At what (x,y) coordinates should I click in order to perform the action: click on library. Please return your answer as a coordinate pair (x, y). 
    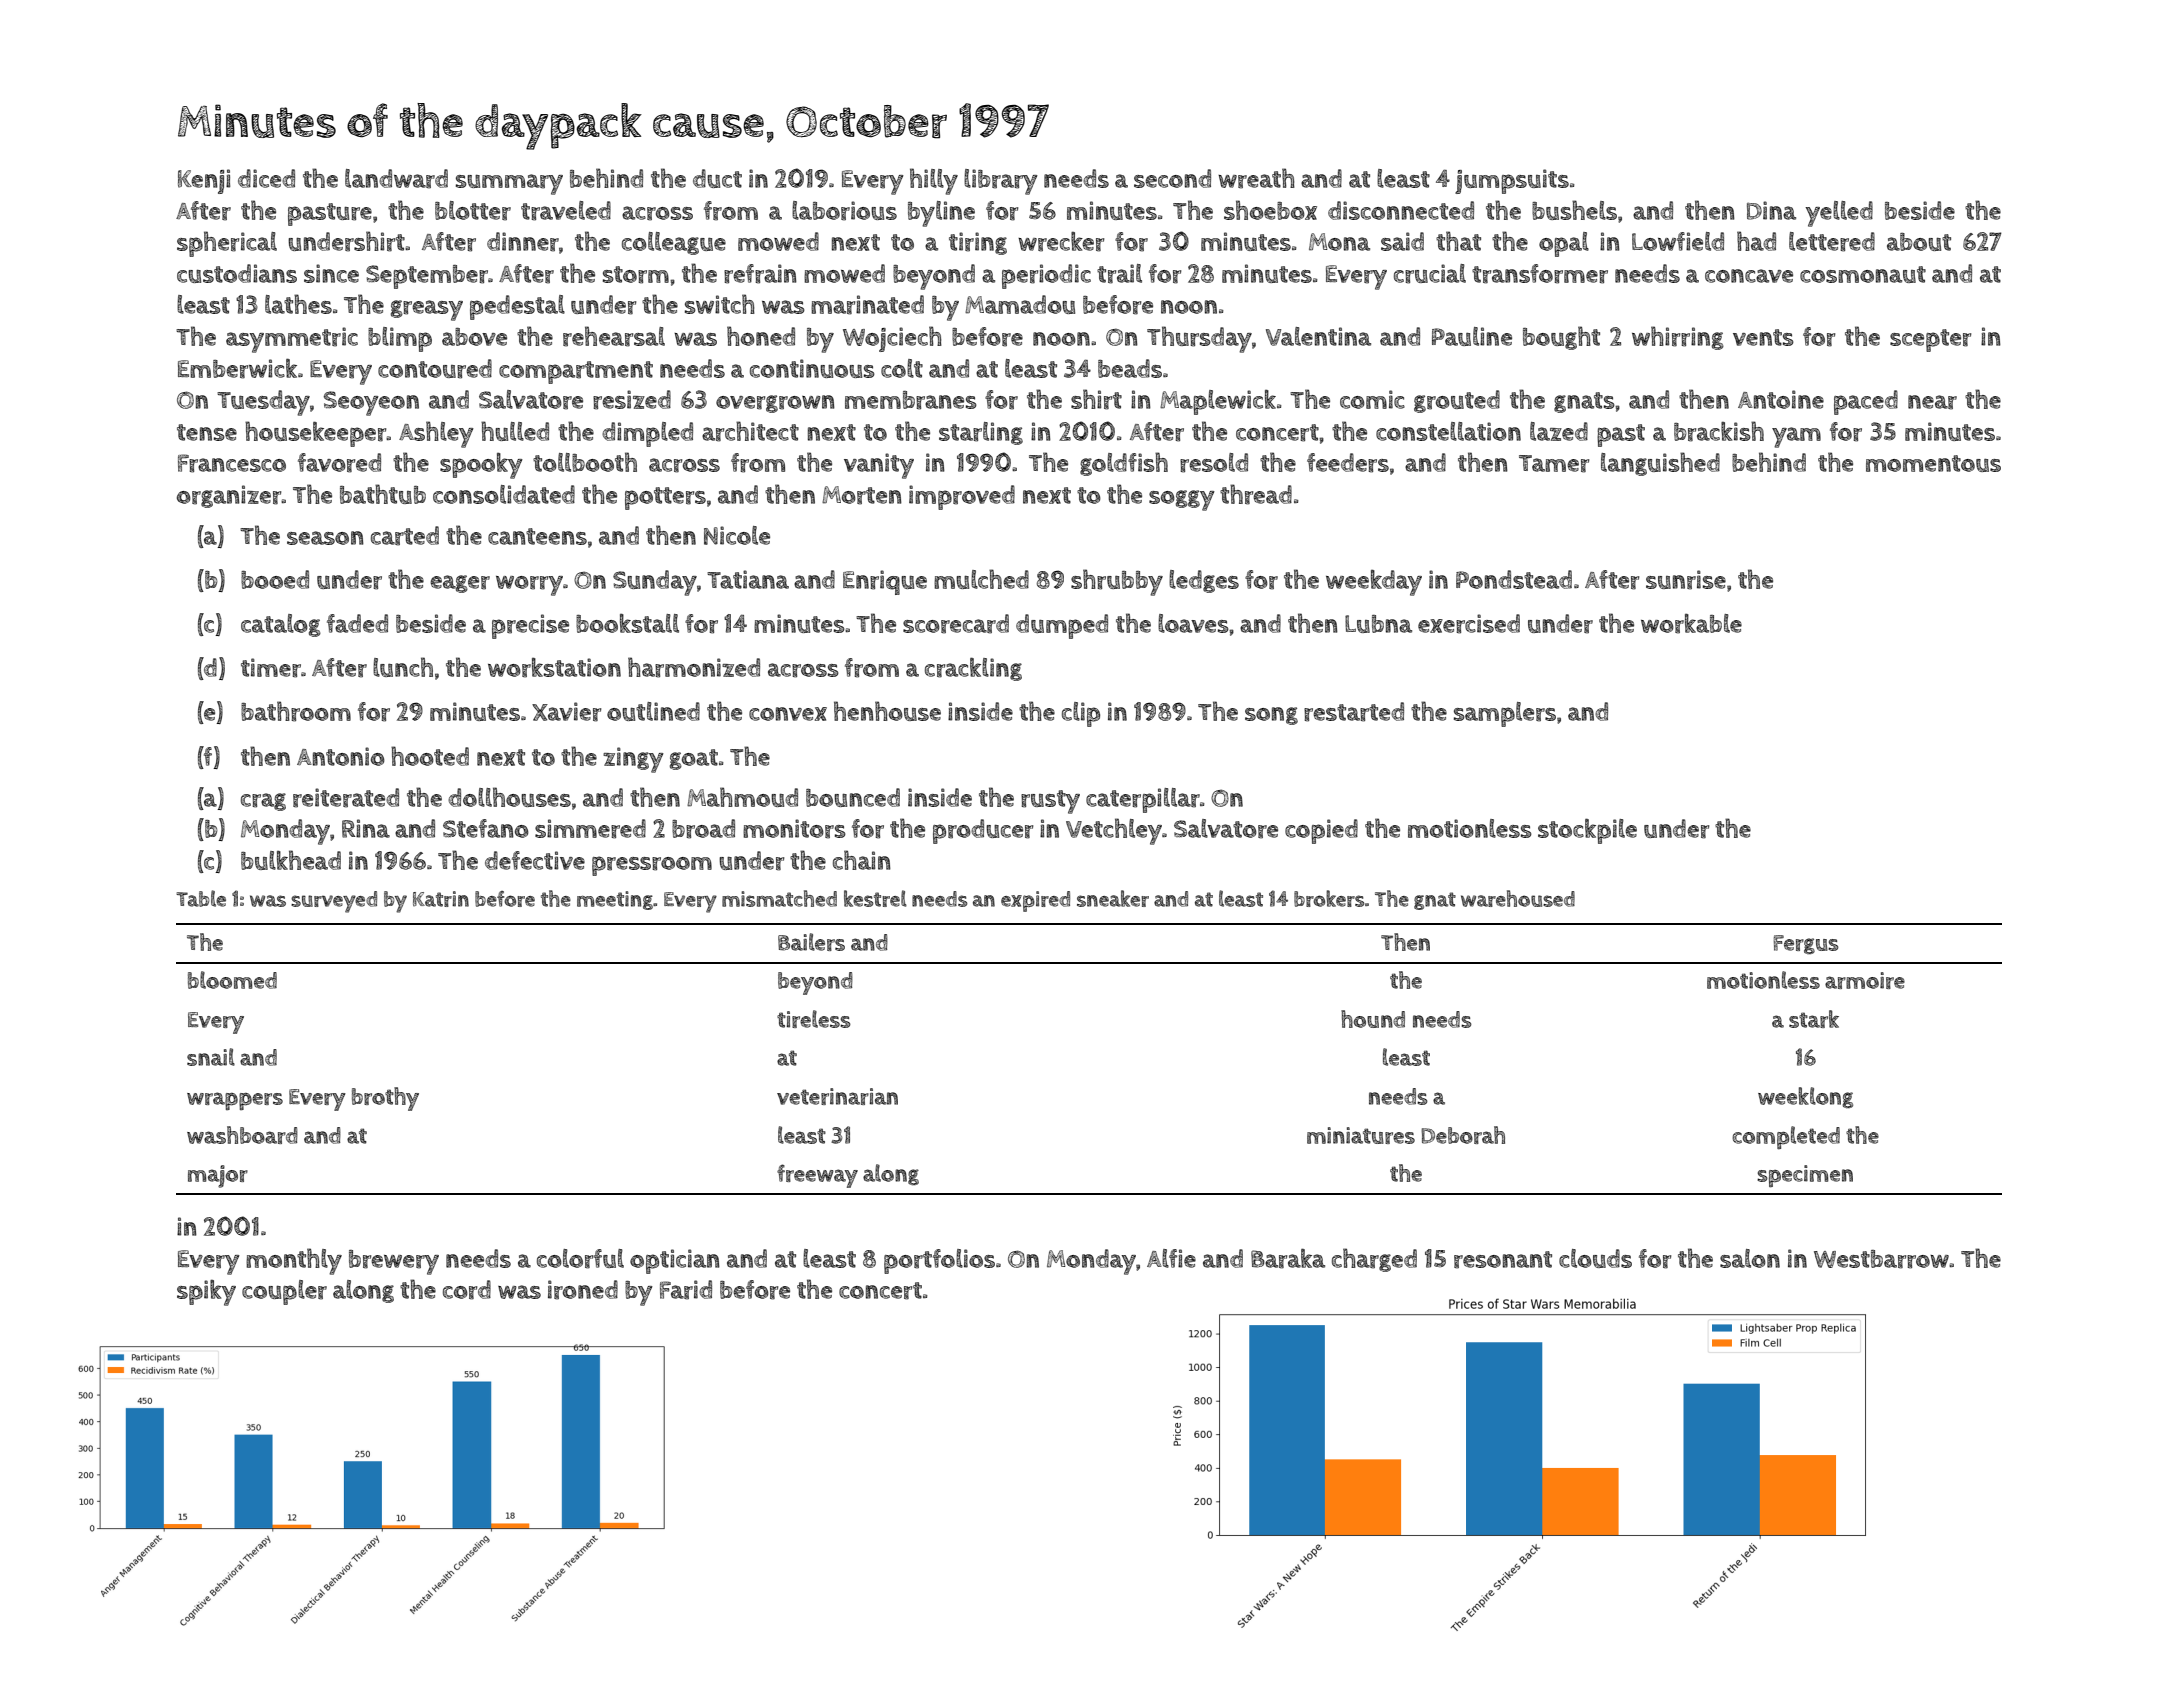
    Looking at the image, I should click on (1001, 182).
